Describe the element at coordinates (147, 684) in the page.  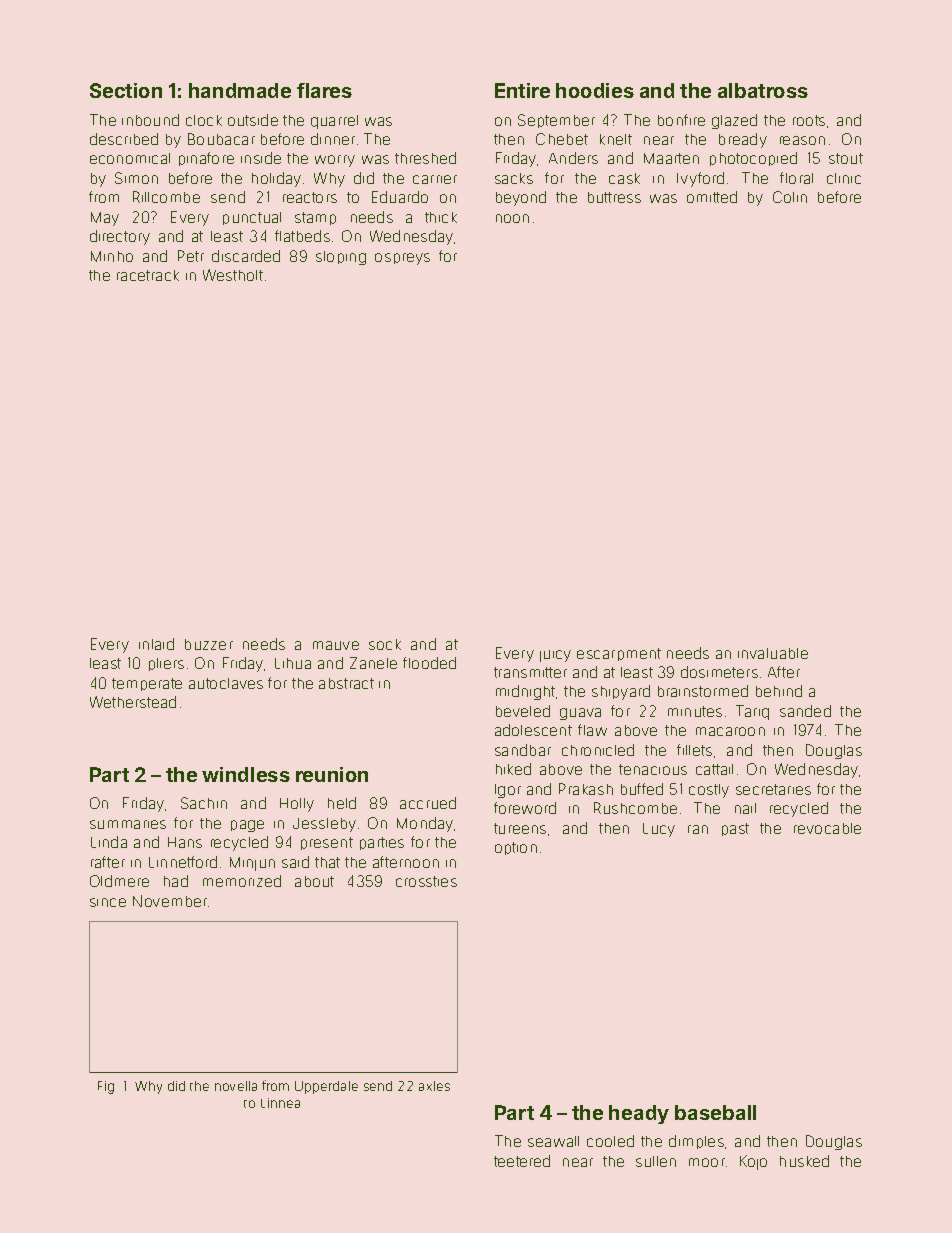
I see `temperate` at that location.
